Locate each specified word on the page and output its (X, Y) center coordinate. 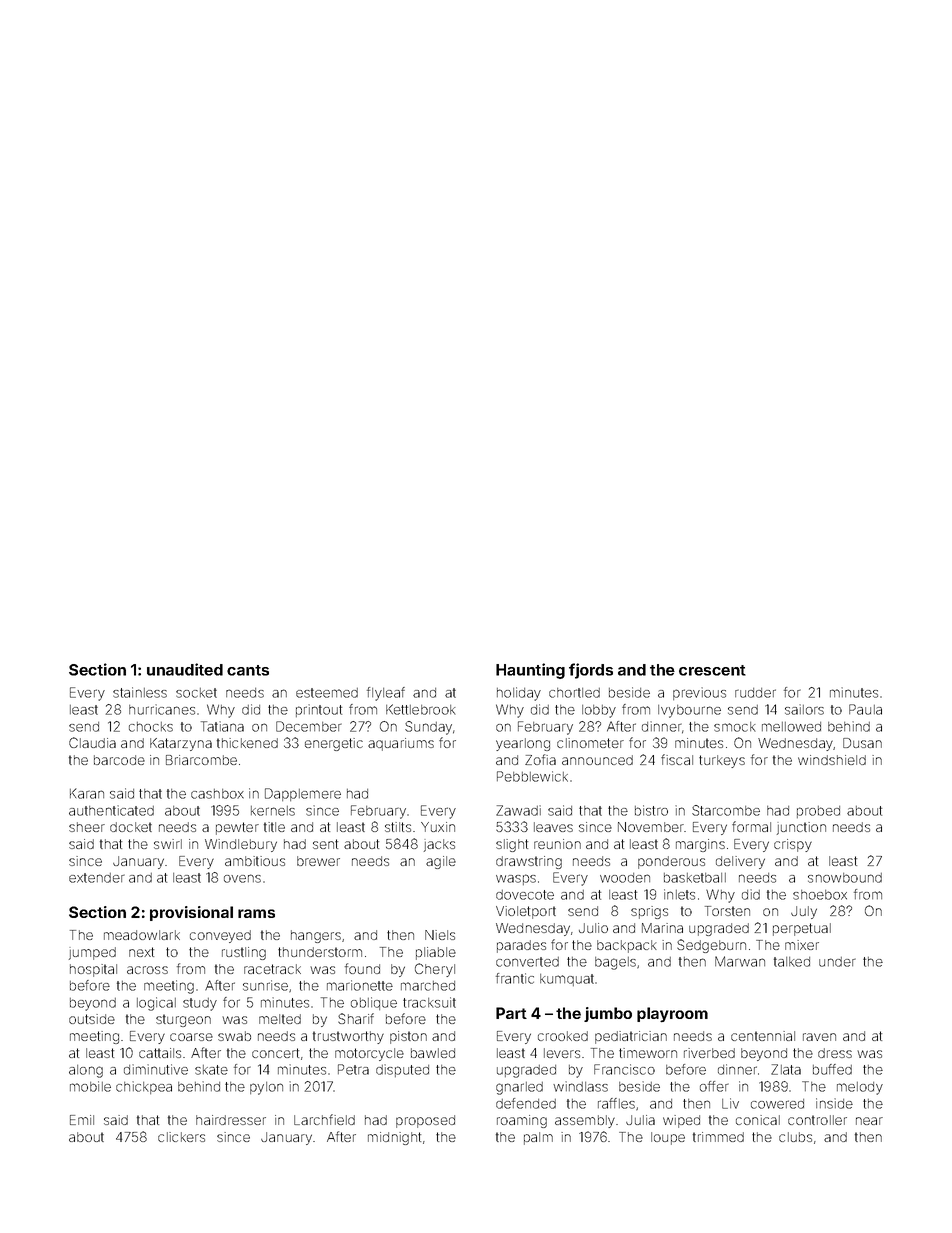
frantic (515, 978)
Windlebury (241, 845)
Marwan (740, 961)
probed (818, 812)
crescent (712, 670)
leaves (553, 827)
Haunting (530, 671)
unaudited (185, 669)
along (86, 1071)
